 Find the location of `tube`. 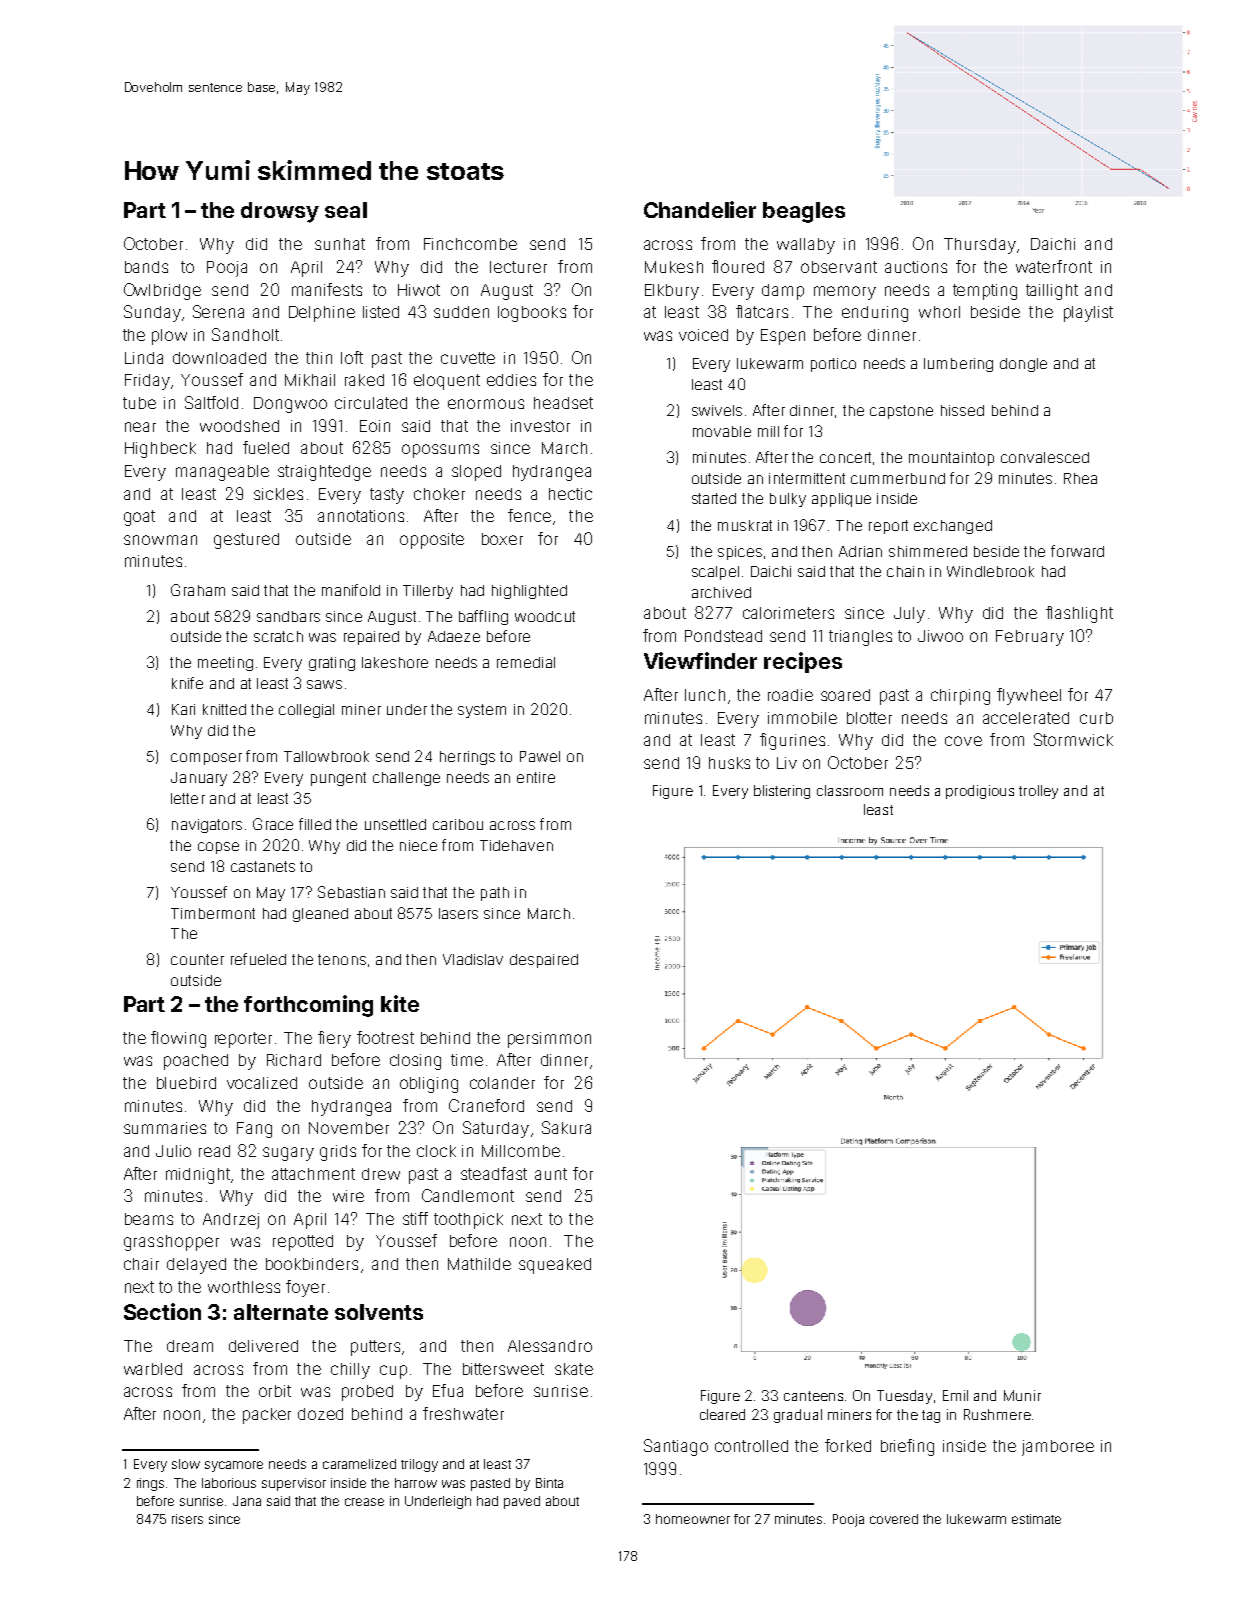

tube is located at coordinates (139, 403).
